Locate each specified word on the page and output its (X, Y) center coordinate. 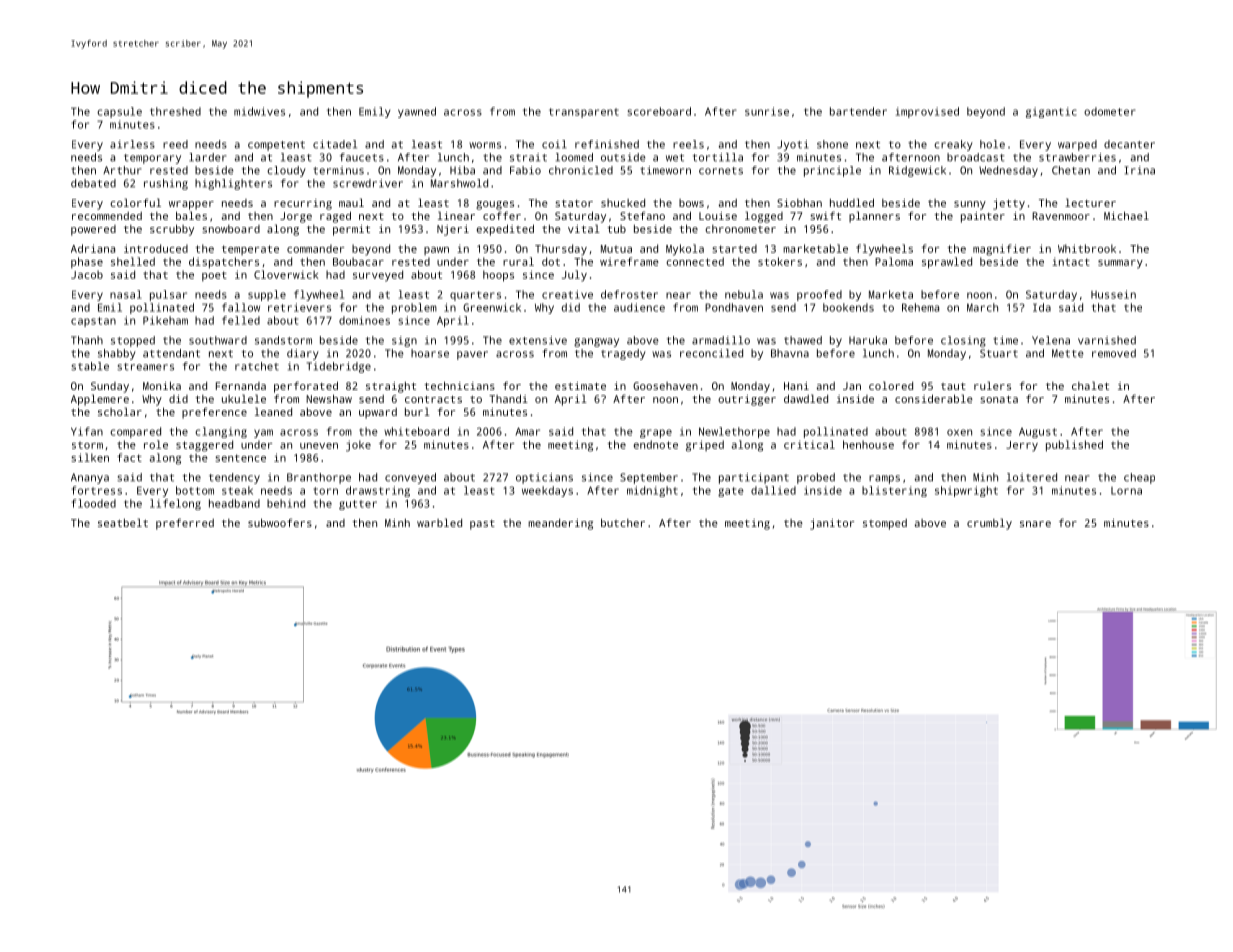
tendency (234, 478)
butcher (623, 522)
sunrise (767, 111)
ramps (884, 479)
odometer (1110, 111)
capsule (119, 112)
